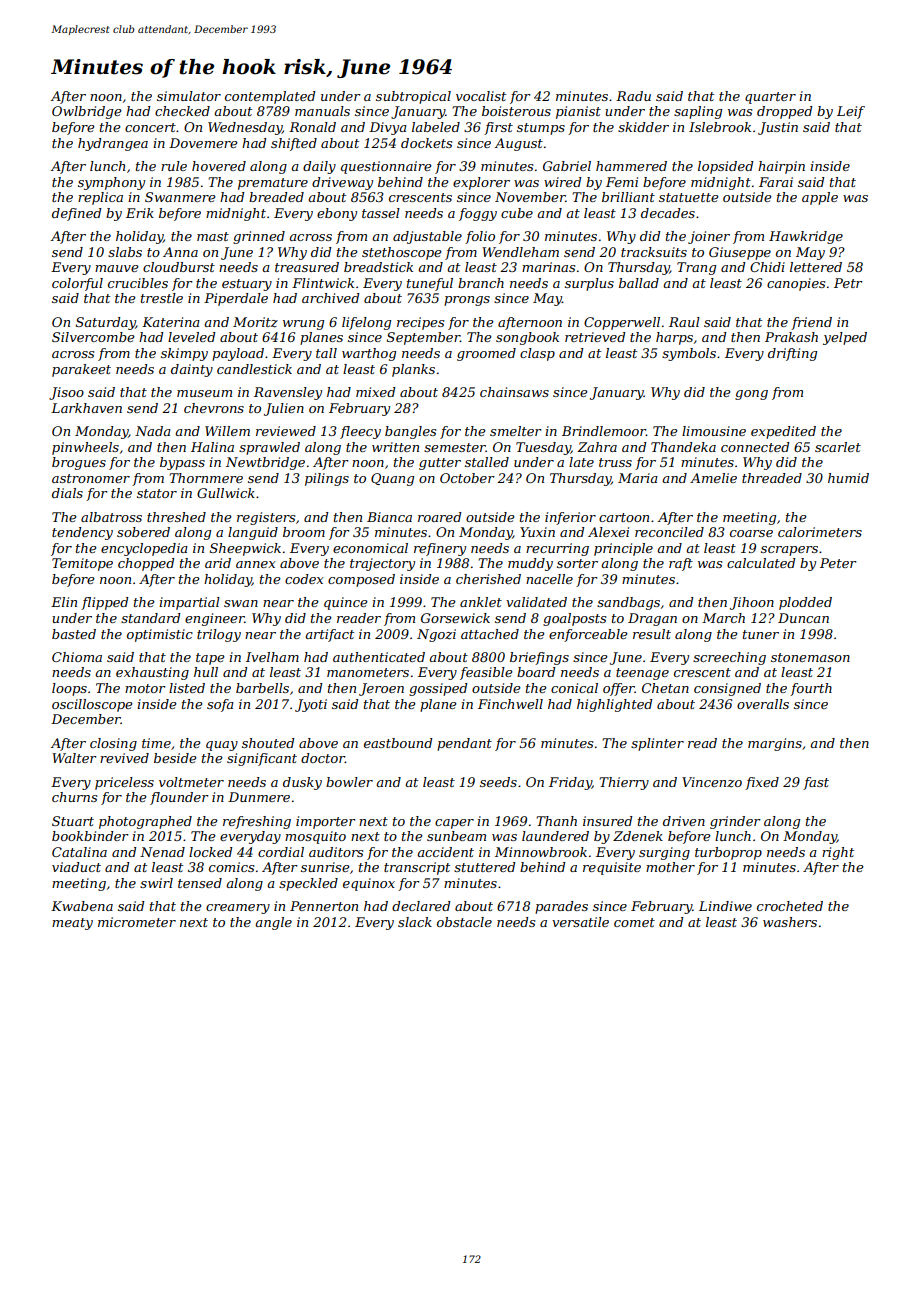 The height and width of the screenshot is (1308, 924). Describe the element at coordinates (790, 922) in the screenshot. I see `washers` at that location.
